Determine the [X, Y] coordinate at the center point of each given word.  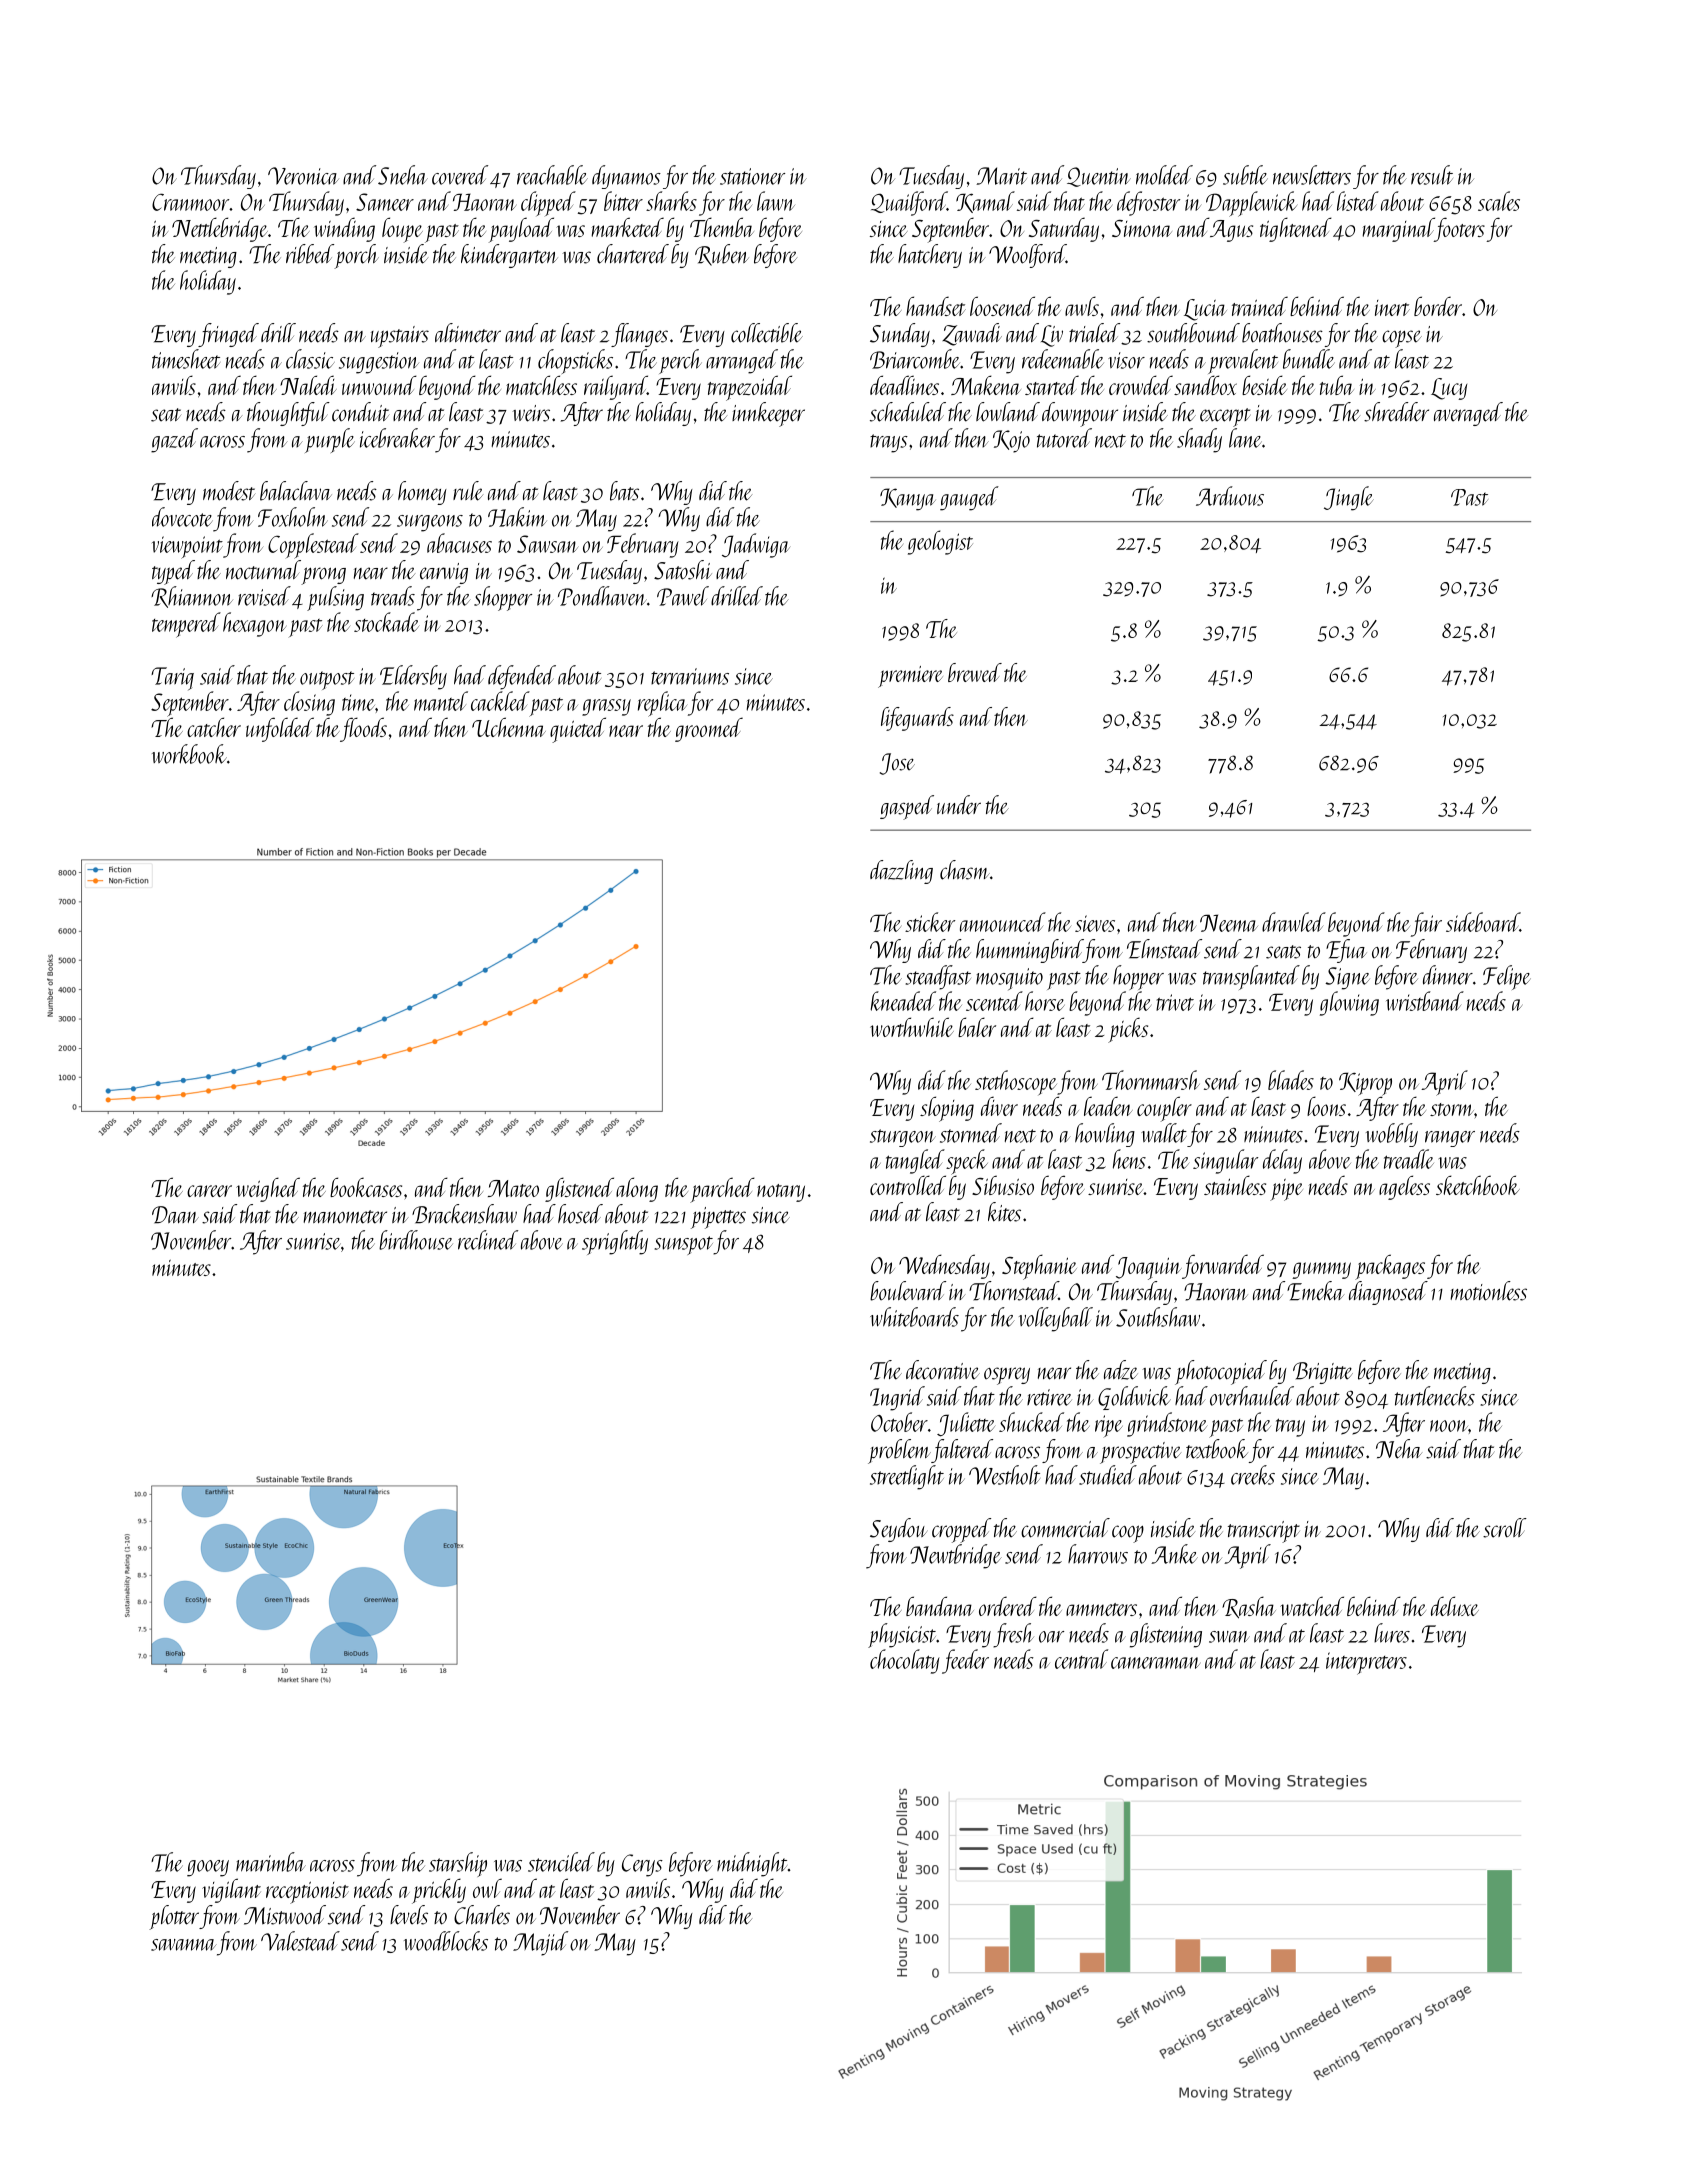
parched [722, 1190]
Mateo [513, 1188]
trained [1260, 306]
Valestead [300, 1941]
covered [460, 175]
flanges [639, 335]
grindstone [1167, 1424]
